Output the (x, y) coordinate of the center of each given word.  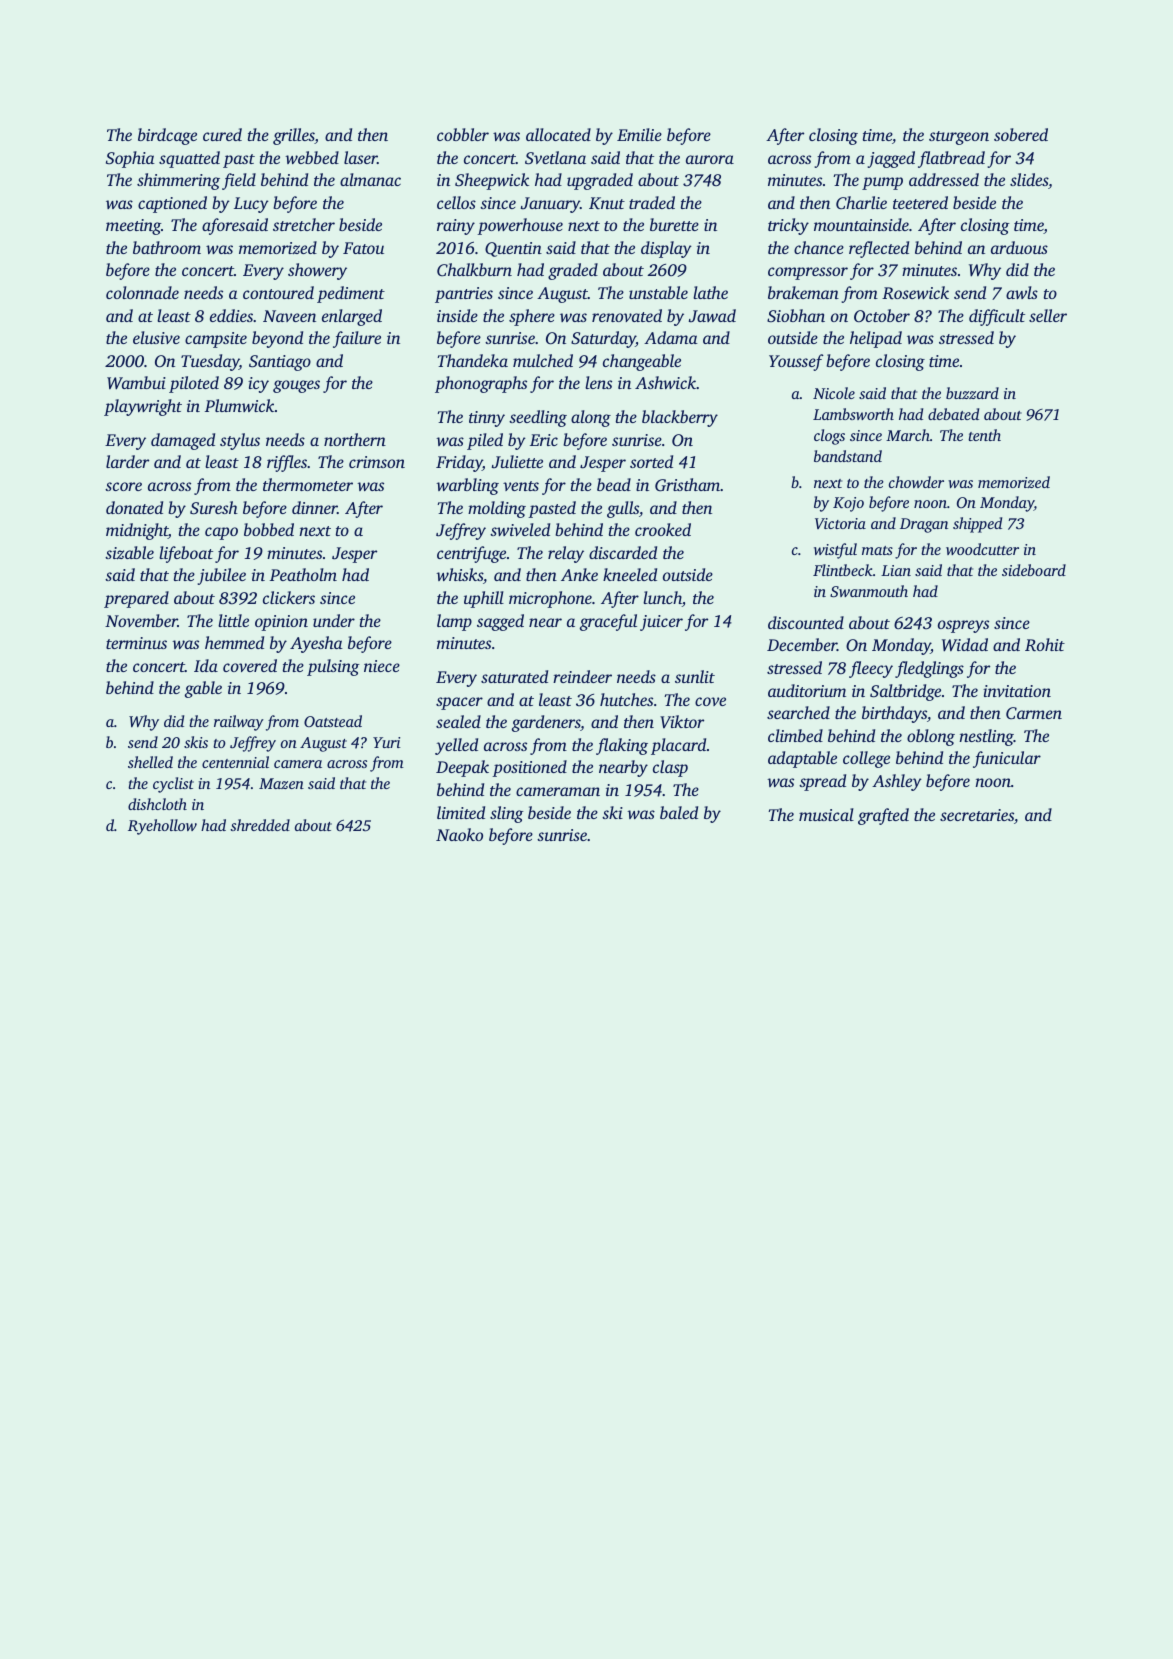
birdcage (167, 136)
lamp (454, 622)
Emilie (639, 134)
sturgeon (959, 138)
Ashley (897, 782)
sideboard (1034, 570)
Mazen (281, 783)
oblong (931, 737)
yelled (456, 746)
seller (1048, 315)
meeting (133, 227)
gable (203, 689)
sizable (129, 552)
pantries (464, 295)
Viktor (682, 721)
